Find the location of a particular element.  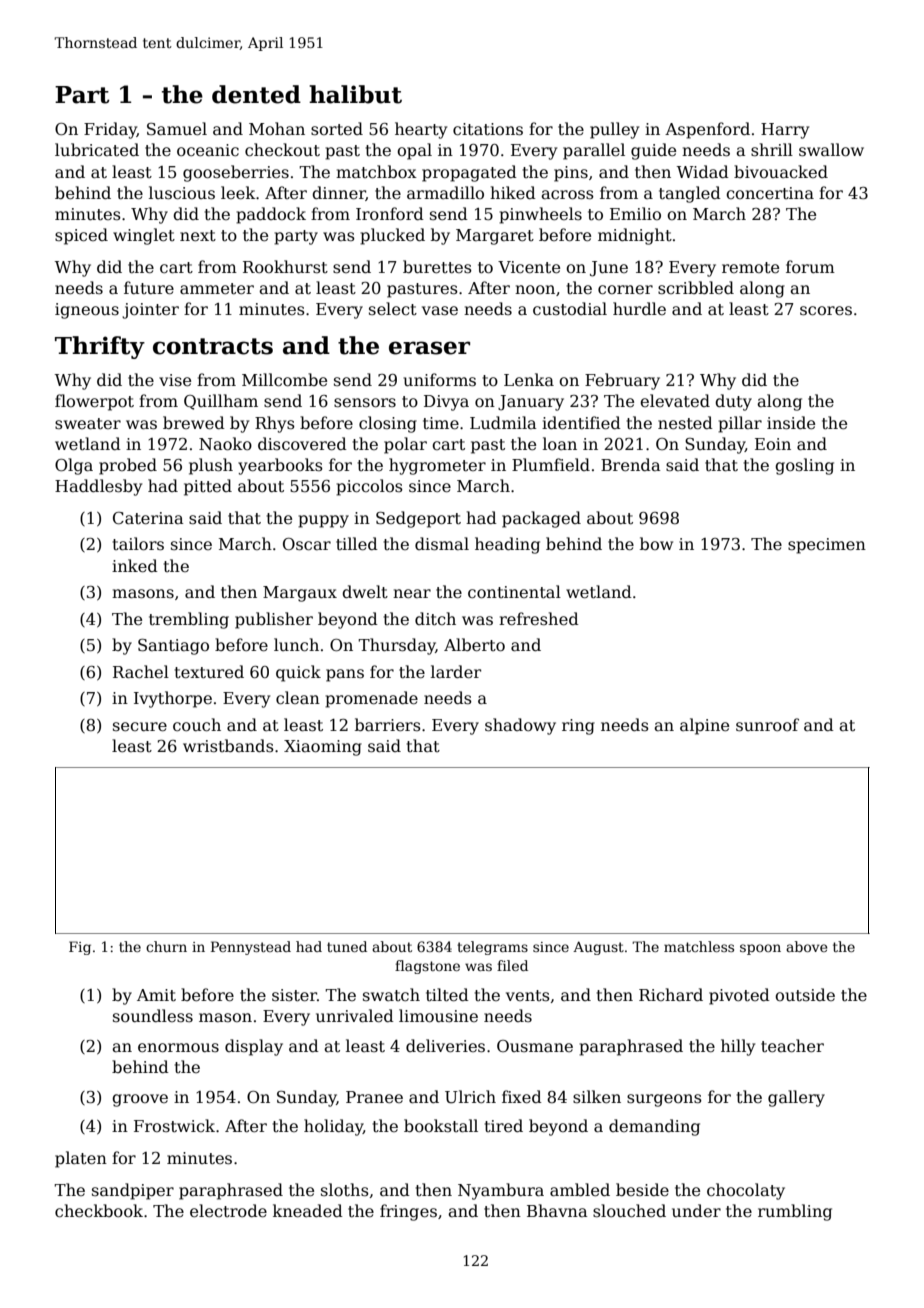

halibut is located at coordinates (355, 94).
